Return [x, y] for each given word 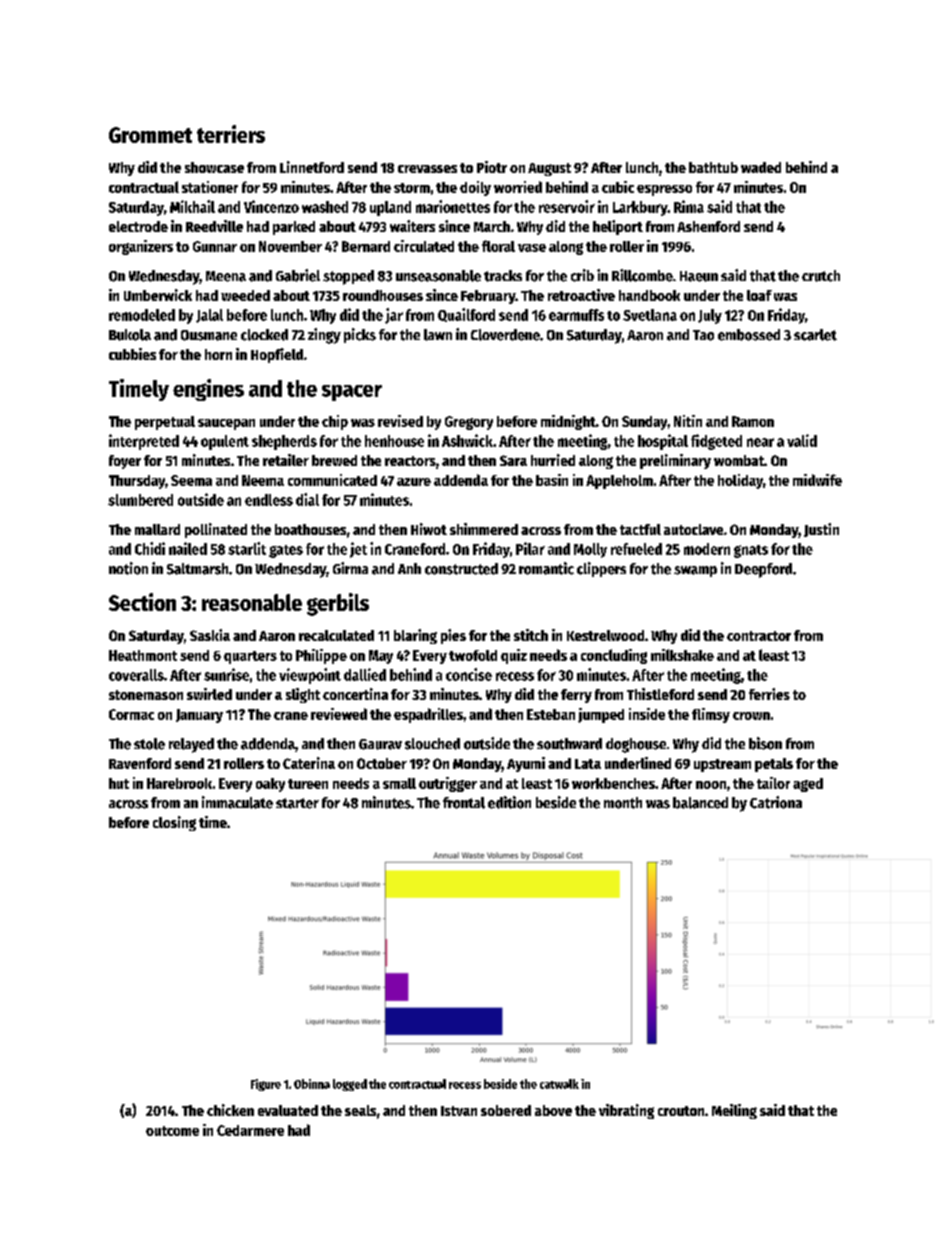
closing [174, 823]
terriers [231, 134]
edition [509, 802]
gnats [751, 551]
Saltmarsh [197, 569]
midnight [568, 422]
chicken [230, 1110]
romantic [546, 568]
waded [761, 167]
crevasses [427, 169]
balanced [700, 803]
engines [208, 390]
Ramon [753, 421]
